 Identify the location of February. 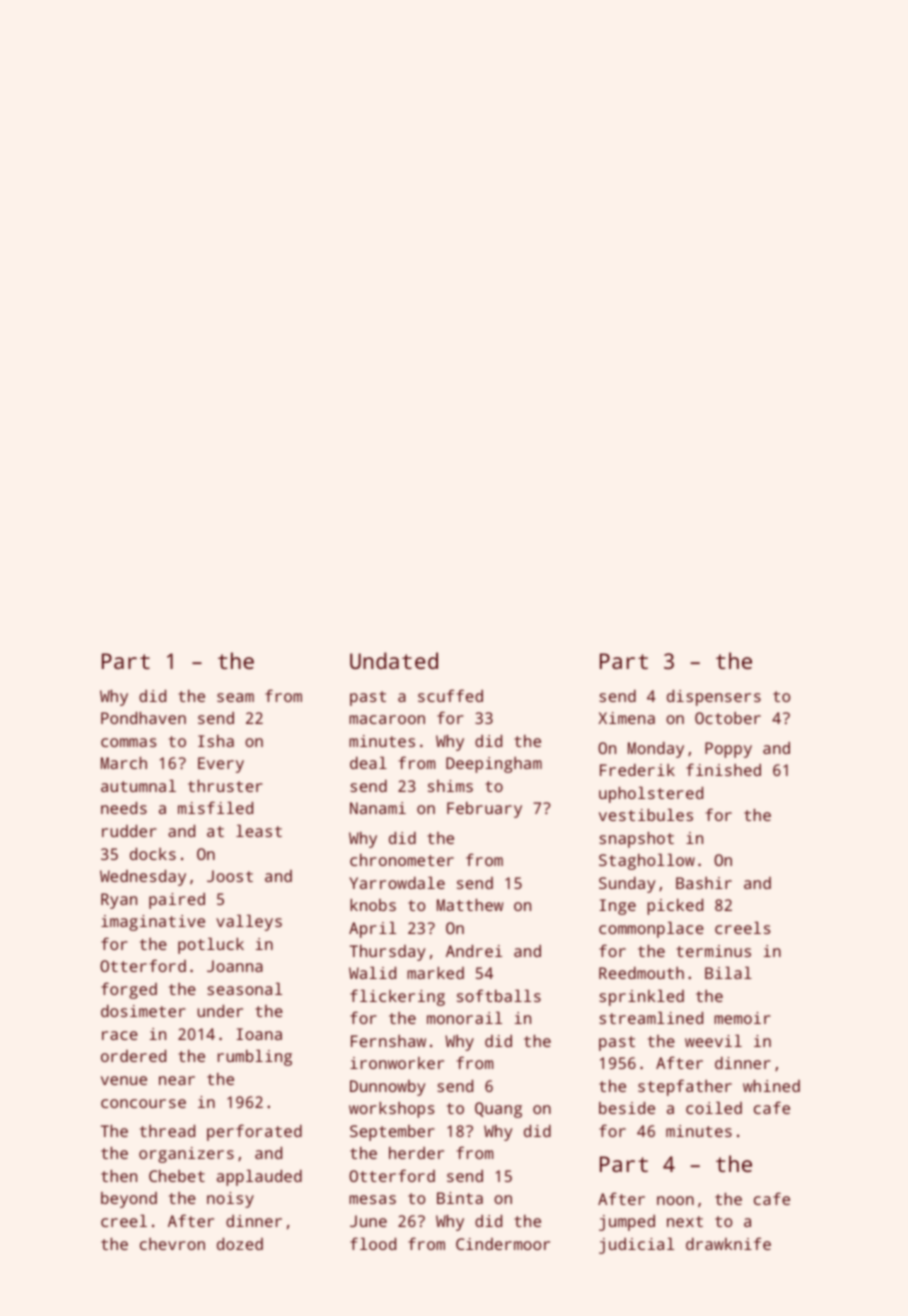
(484, 810).
